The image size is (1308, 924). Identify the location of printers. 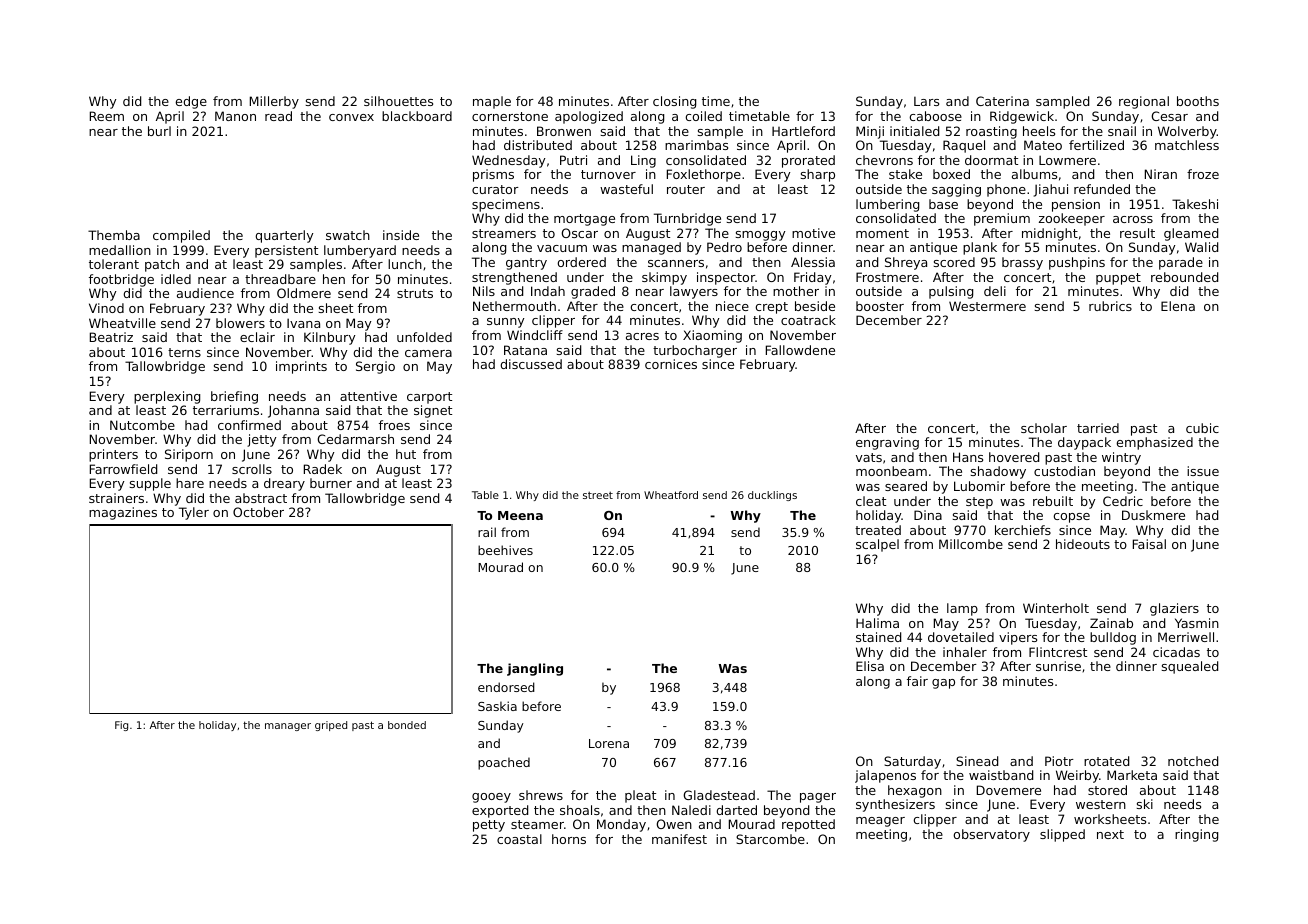
(113, 455).
